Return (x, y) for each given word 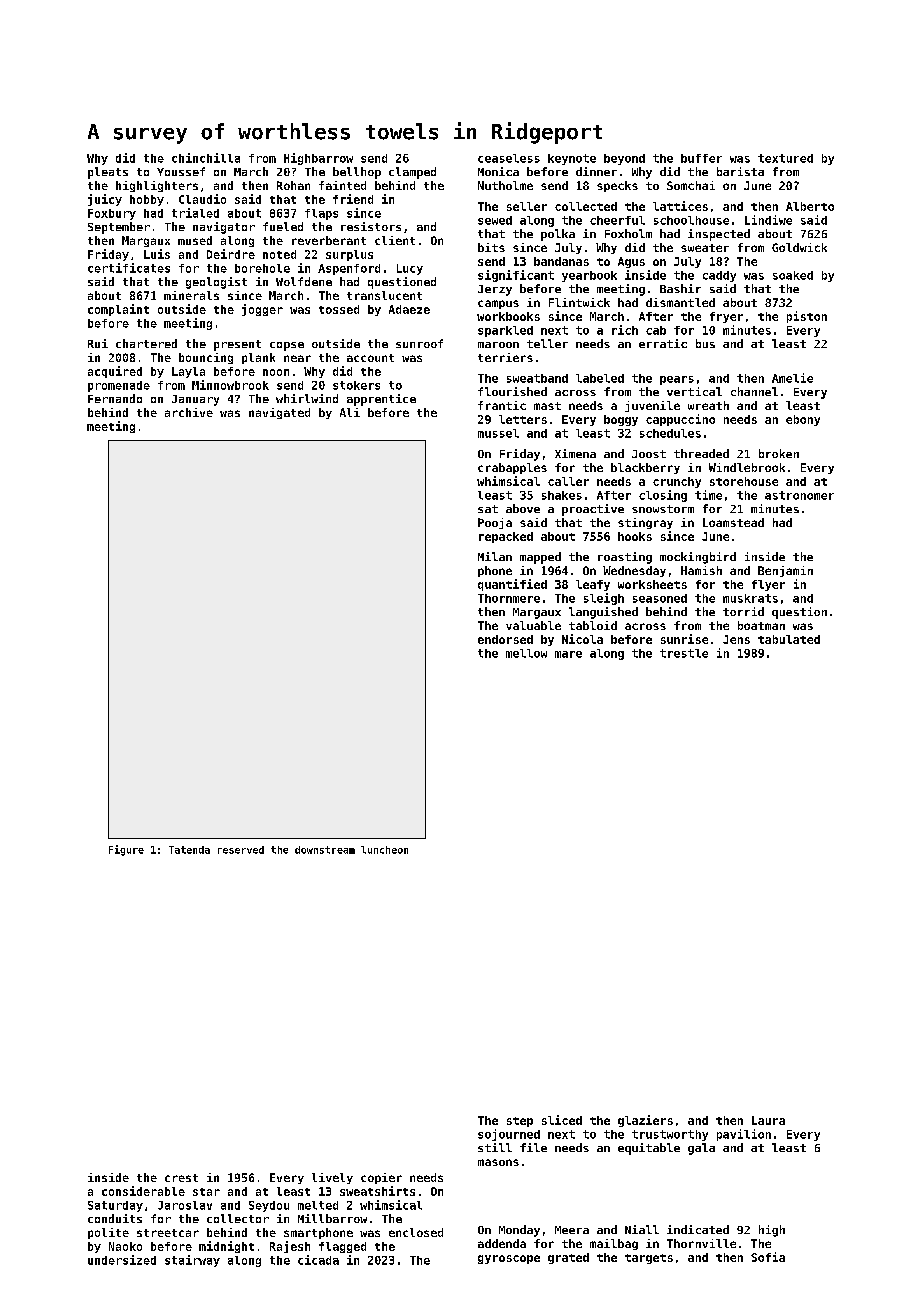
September (119, 228)
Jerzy (495, 290)
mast (547, 406)
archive (189, 412)
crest (181, 1178)
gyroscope (509, 1259)
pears (677, 380)
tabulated (789, 639)
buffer (701, 158)
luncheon (384, 850)
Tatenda (189, 850)
